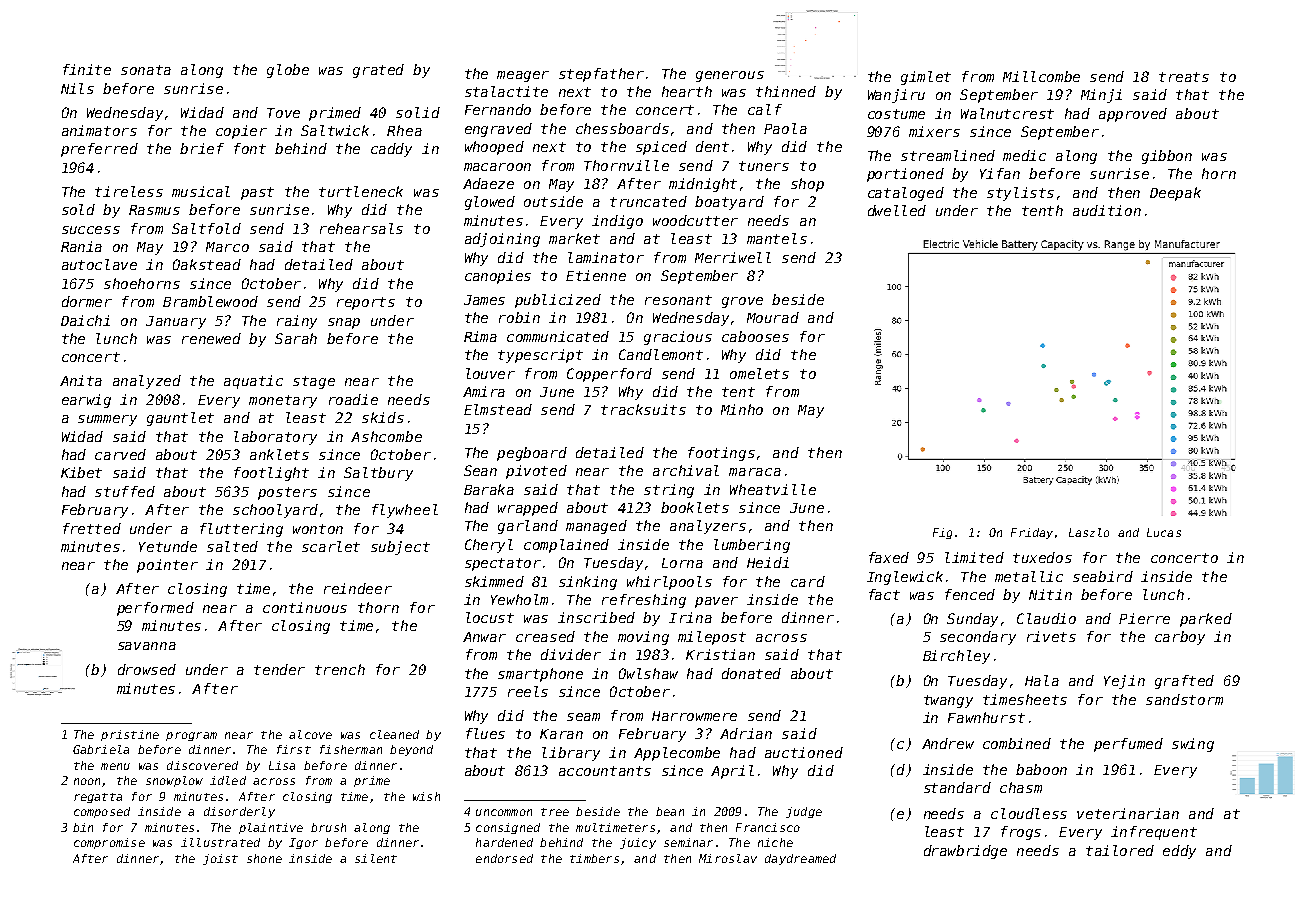 The height and width of the screenshot is (924, 1308). Describe the element at coordinates (1101, 96) in the screenshot. I see `Minji` at that location.
